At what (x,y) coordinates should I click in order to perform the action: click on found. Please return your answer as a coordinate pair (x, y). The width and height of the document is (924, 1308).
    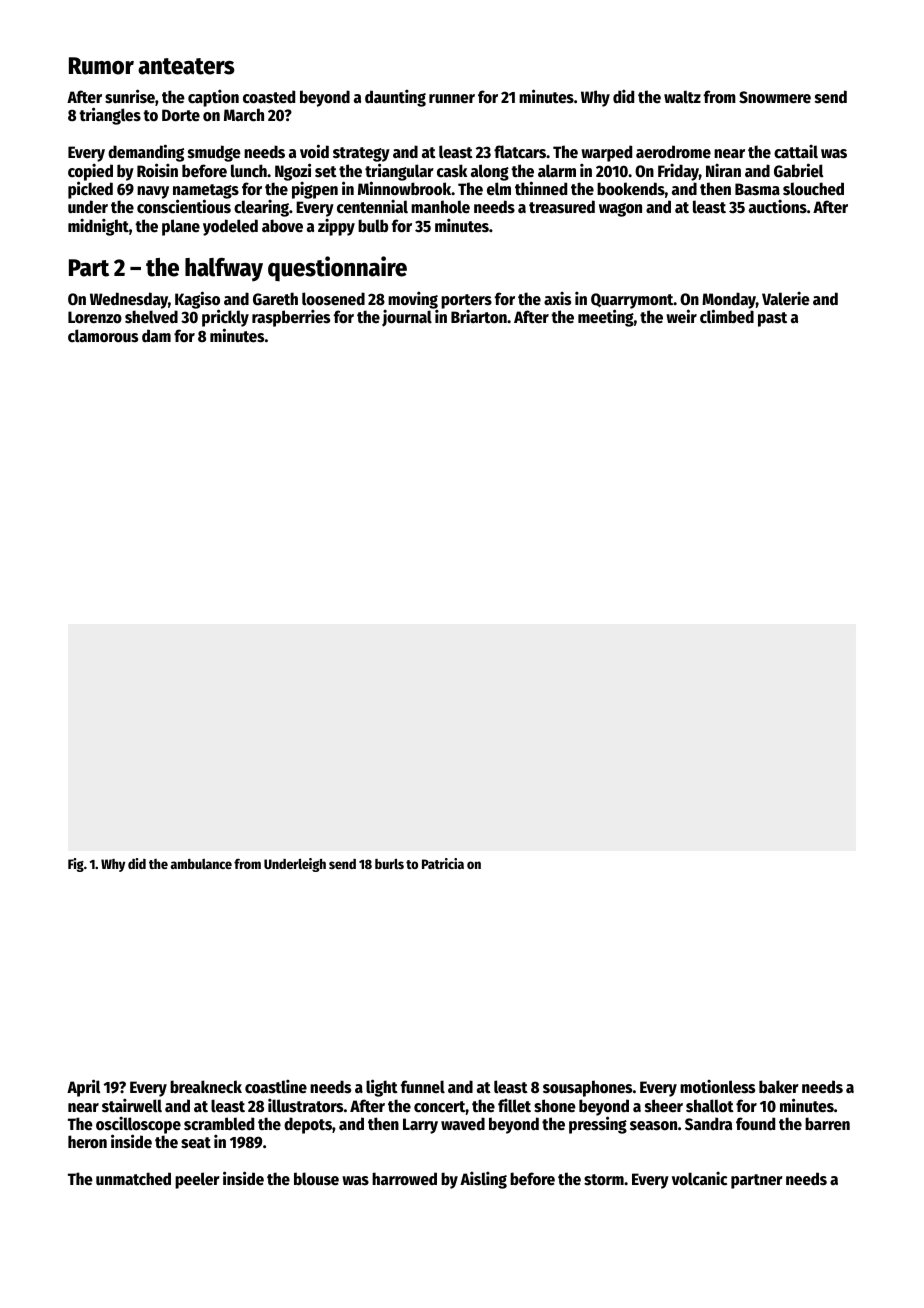
    Looking at the image, I should click on (755, 1124).
